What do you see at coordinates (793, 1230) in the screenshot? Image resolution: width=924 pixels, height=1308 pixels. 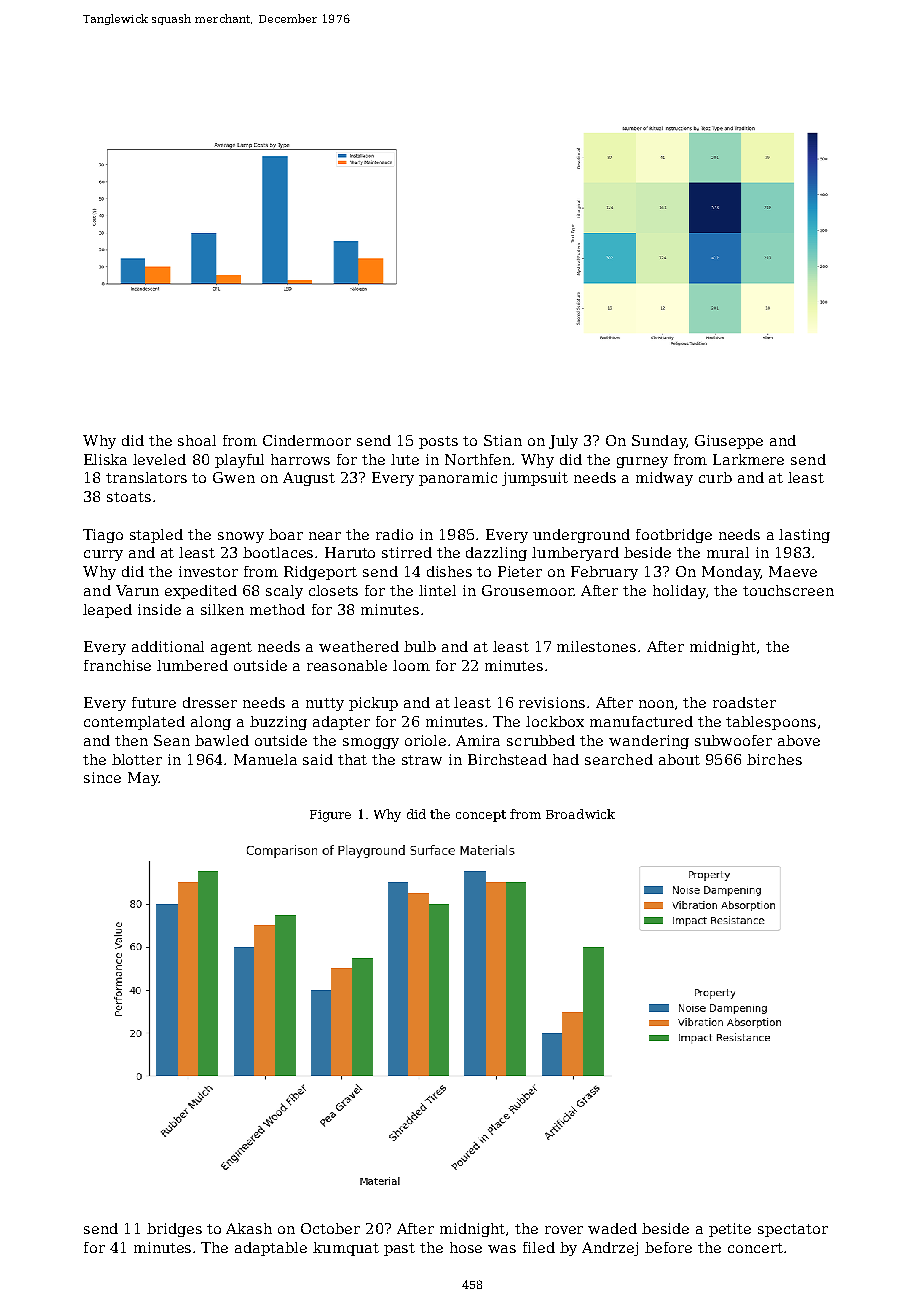 I see `spectator` at bounding box center [793, 1230].
